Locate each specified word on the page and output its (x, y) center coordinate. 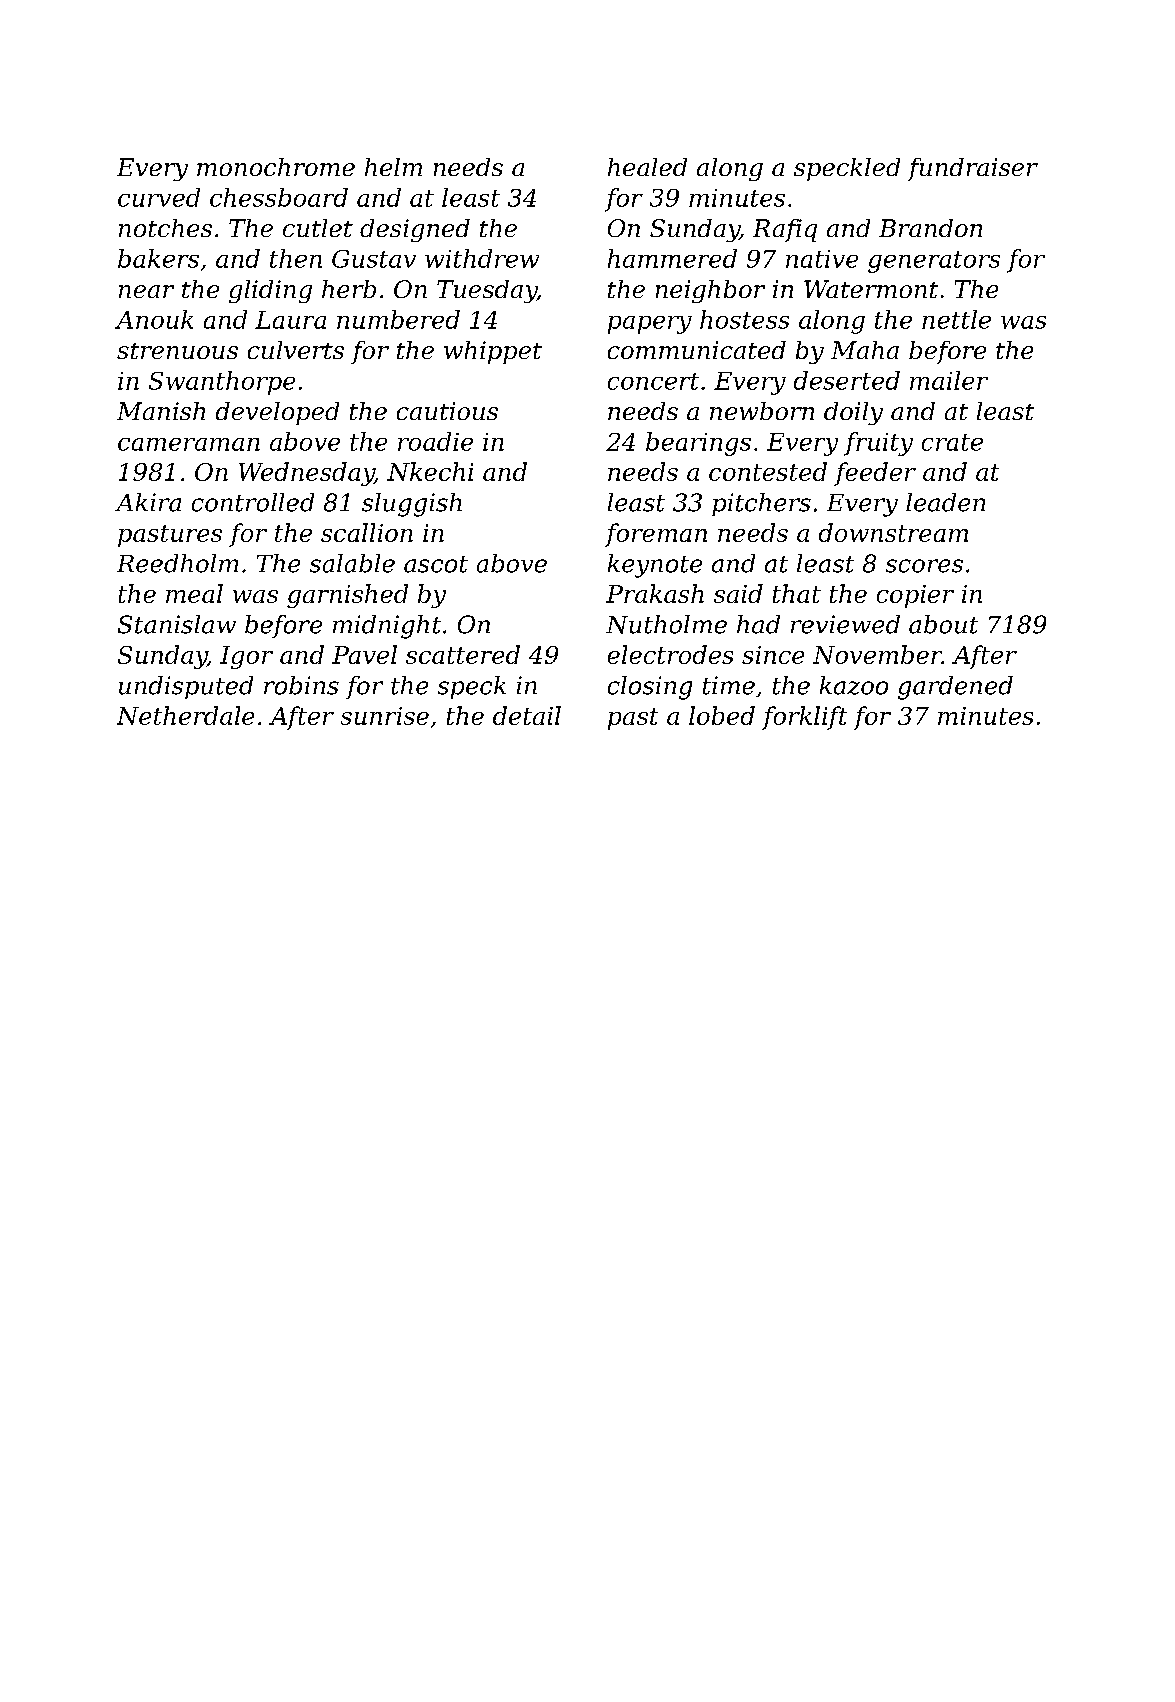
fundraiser (973, 169)
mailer (949, 380)
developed (277, 413)
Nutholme (666, 624)
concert (653, 381)
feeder (875, 474)
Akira (148, 502)
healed (647, 167)
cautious (447, 411)
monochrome (276, 167)
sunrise (385, 716)
